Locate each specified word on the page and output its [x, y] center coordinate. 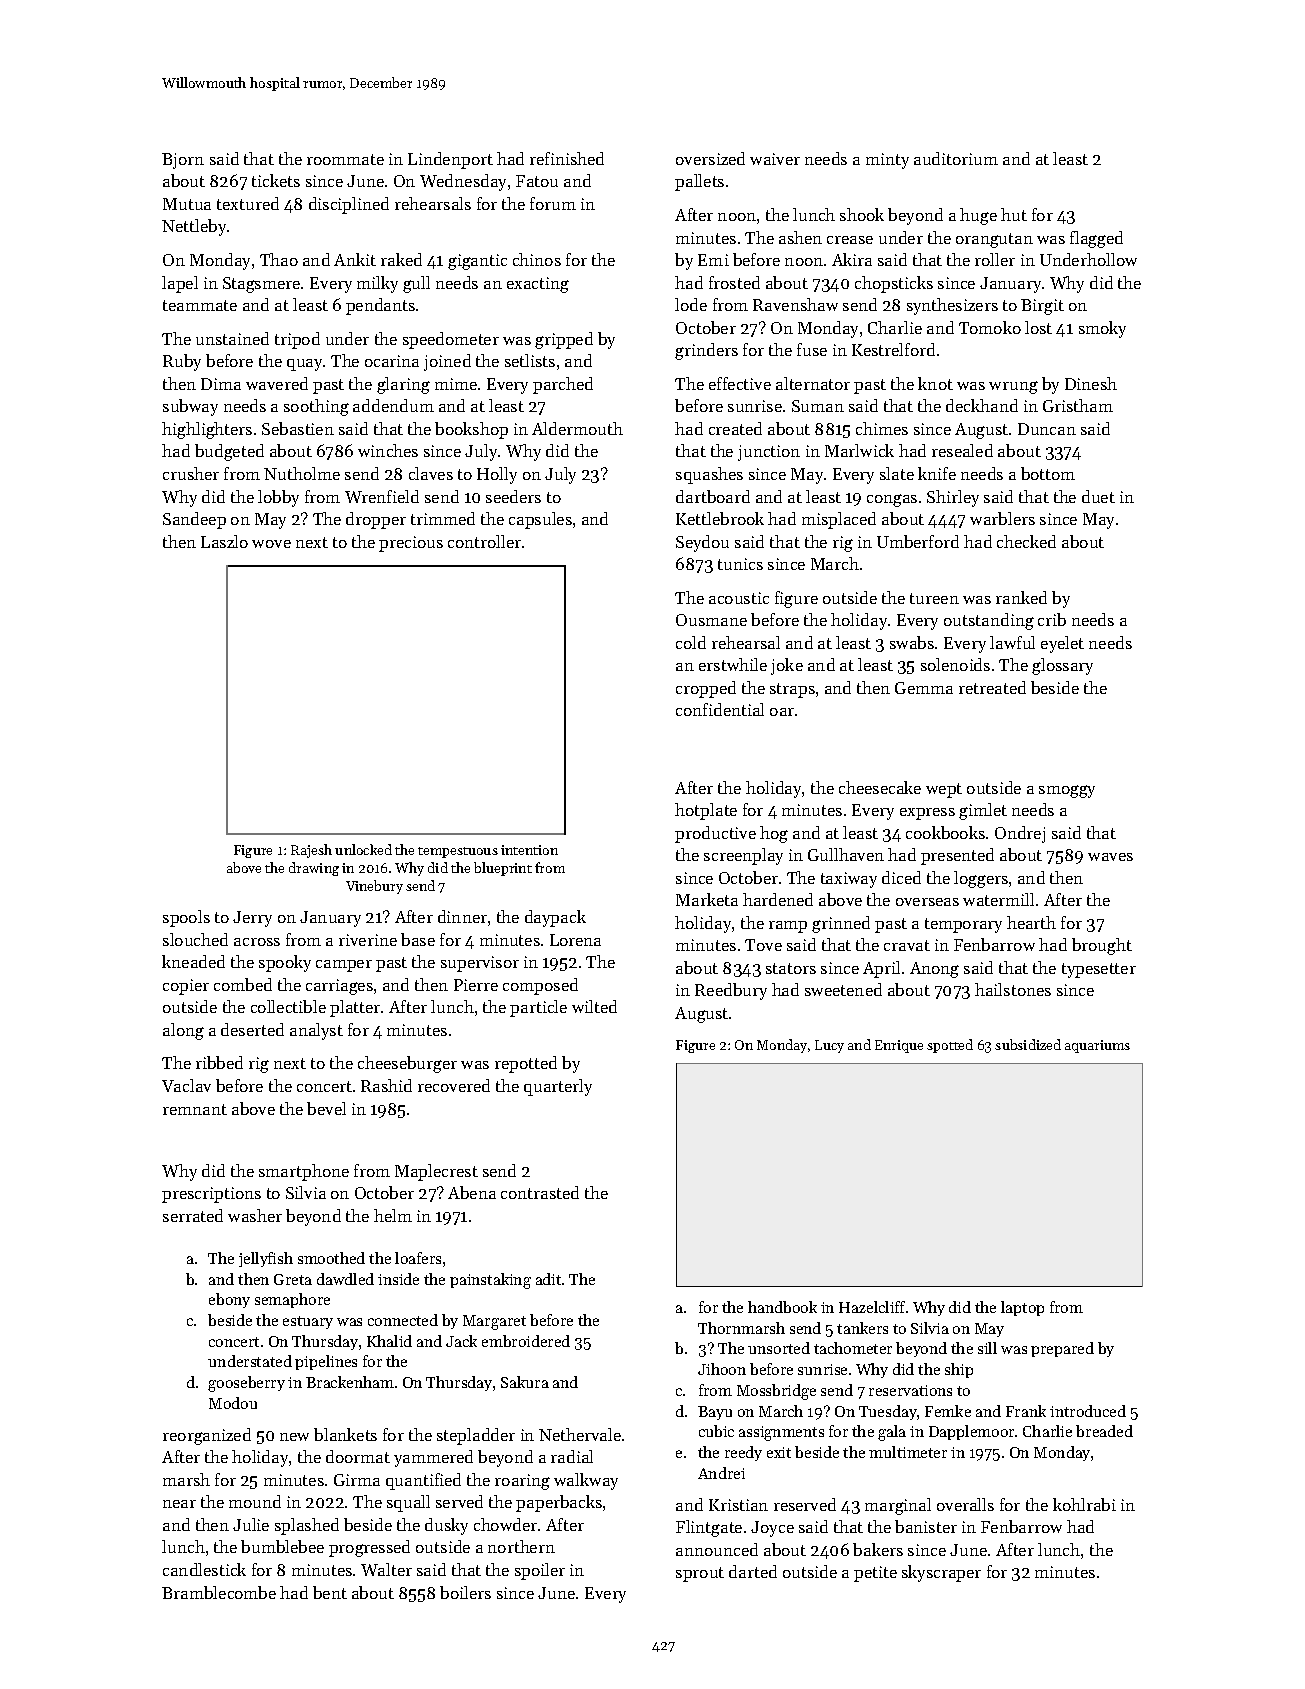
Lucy [829, 1046]
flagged [1096, 239]
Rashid [386, 1085]
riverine [368, 940]
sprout [700, 1574]
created [735, 428]
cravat [907, 945]
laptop [1022, 1308]
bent [330, 1592]
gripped [564, 340]
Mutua [187, 204]
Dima [221, 384]
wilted [594, 1006]
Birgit [1042, 307]
